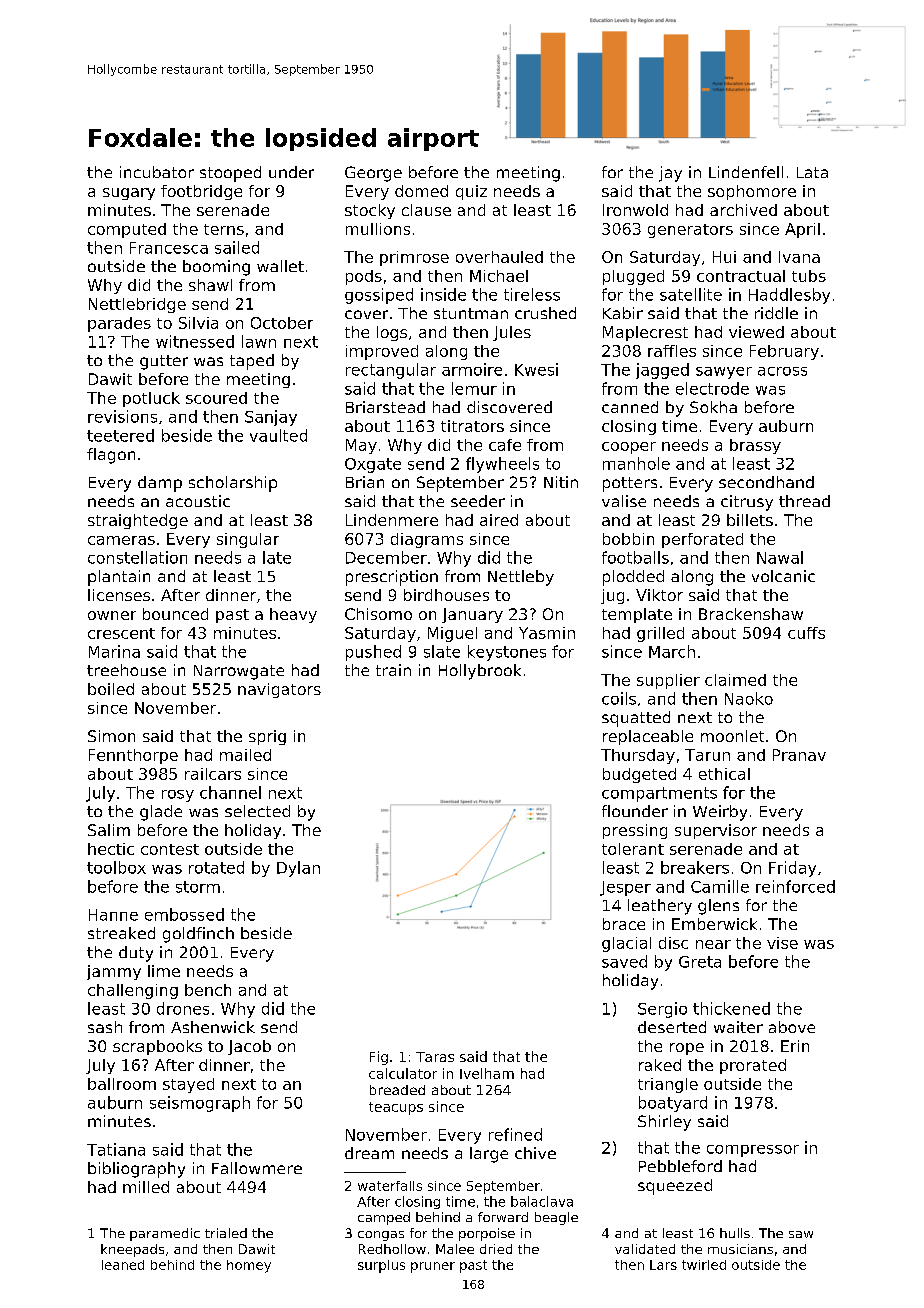 This document has width=924, height=1308. I want to click on train, so click(393, 670).
